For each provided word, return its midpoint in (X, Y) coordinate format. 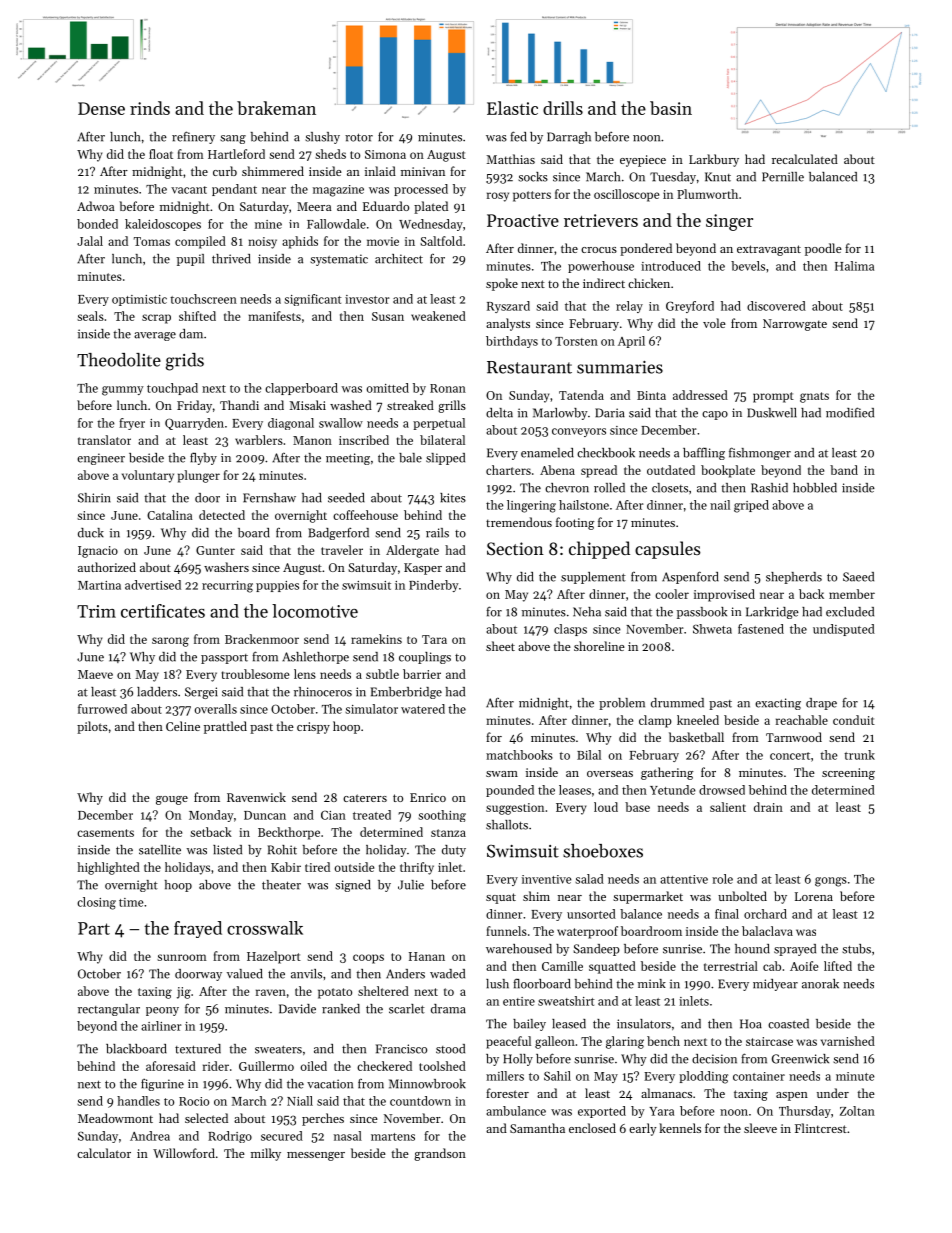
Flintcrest (821, 1128)
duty (454, 851)
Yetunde (673, 790)
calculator (104, 1153)
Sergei (201, 693)
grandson (440, 1154)
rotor (359, 137)
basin (671, 108)
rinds (150, 108)
